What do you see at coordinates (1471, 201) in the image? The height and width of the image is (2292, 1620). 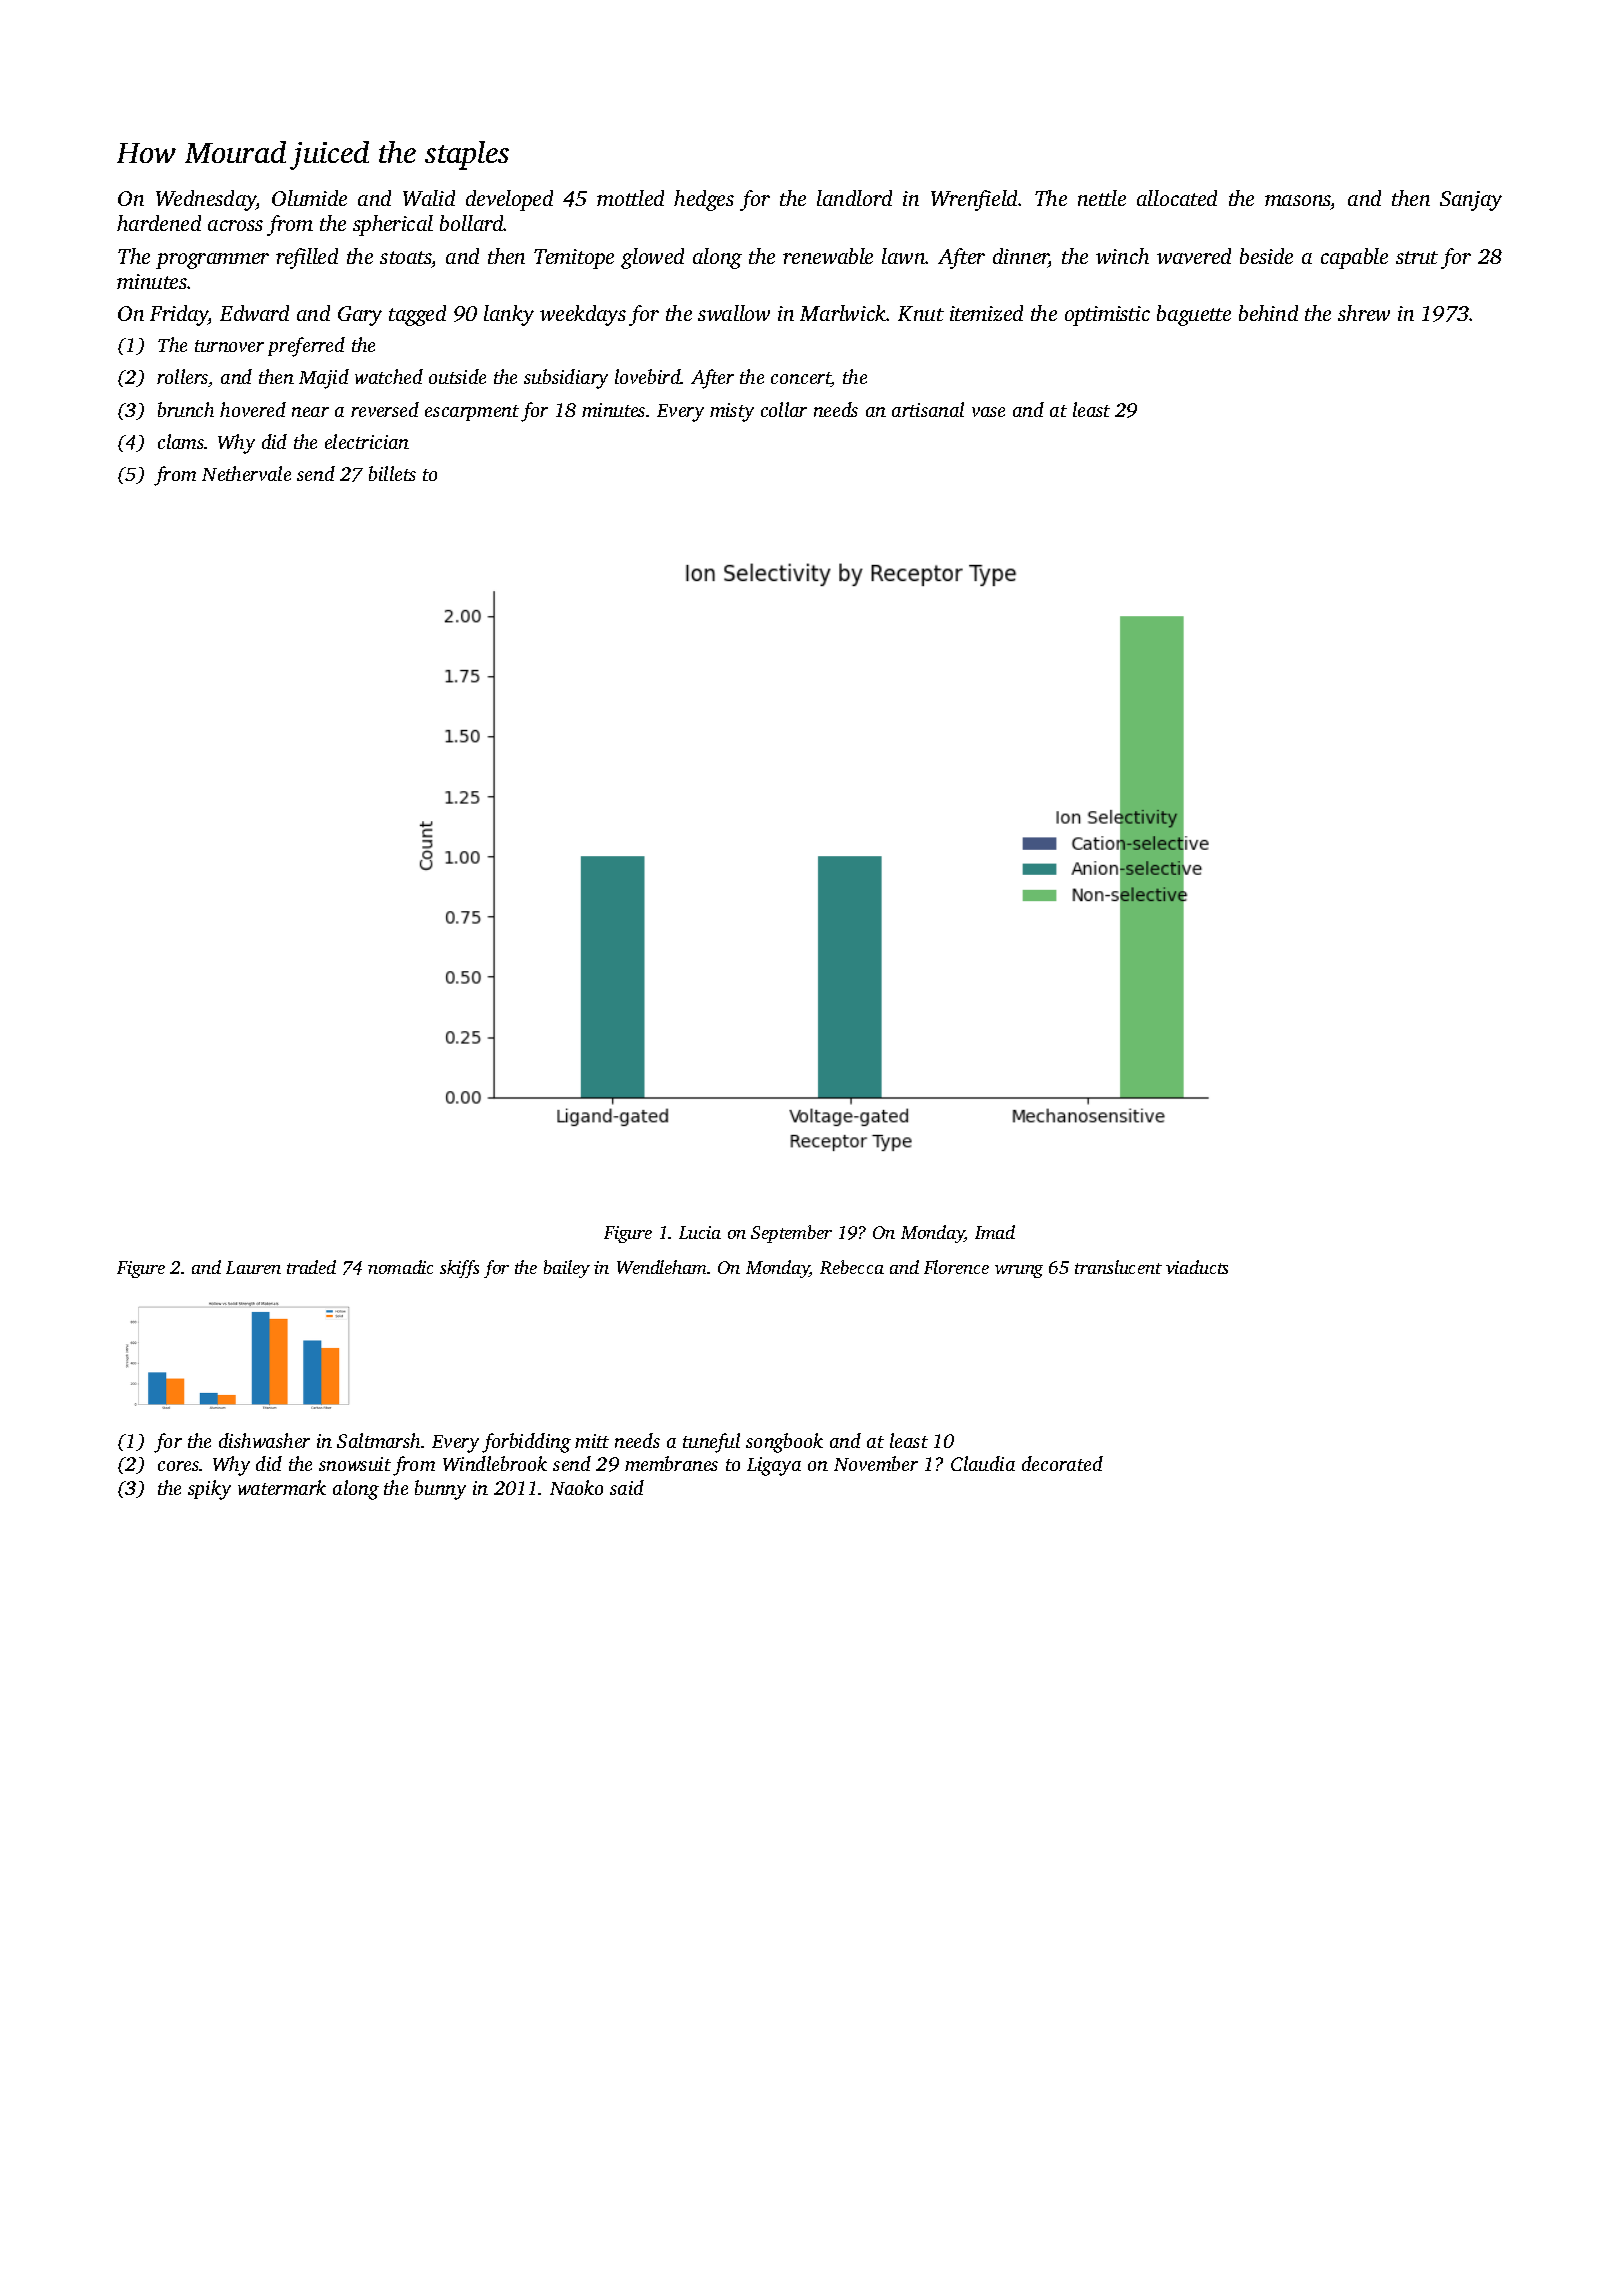 I see `Sanjay` at bounding box center [1471, 201].
